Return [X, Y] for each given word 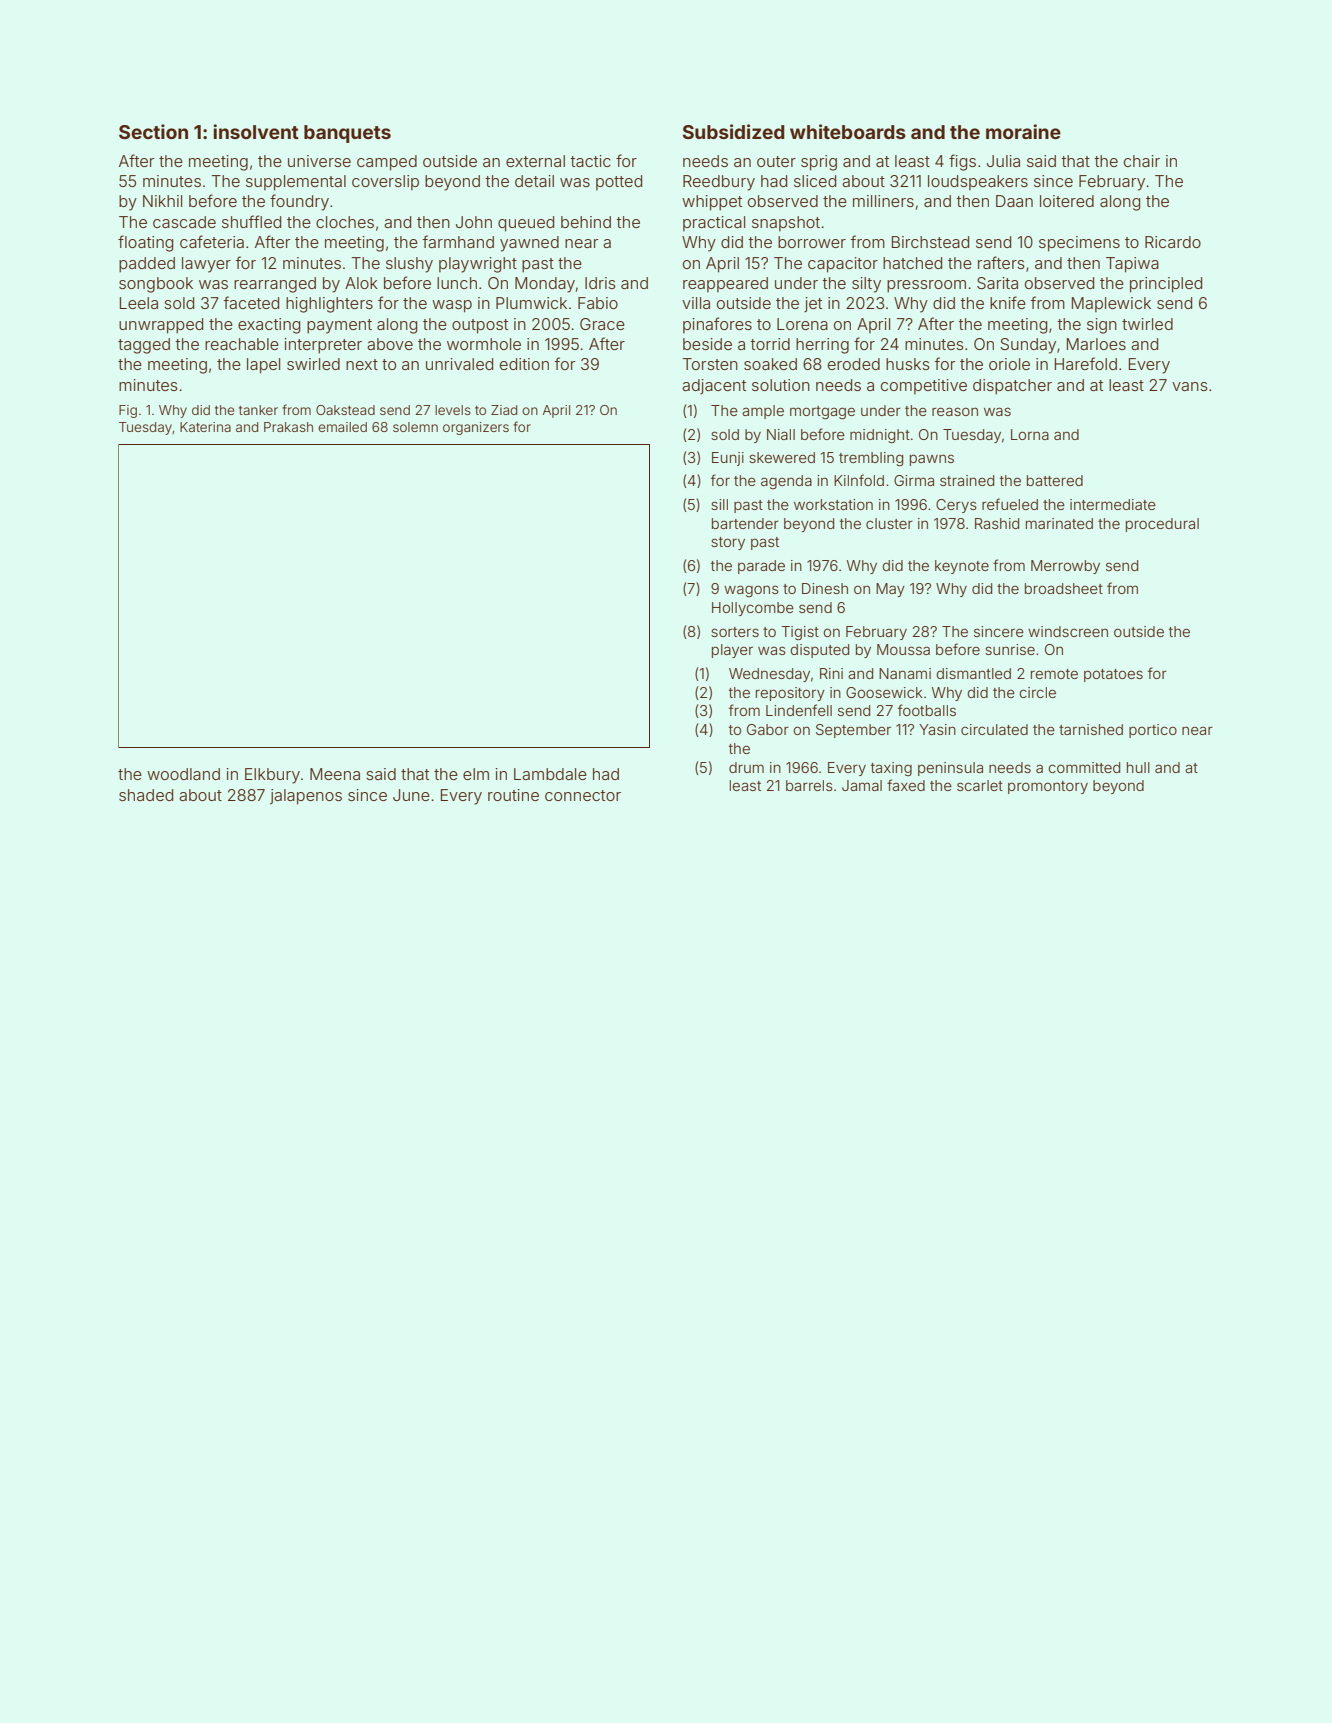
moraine [1023, 131]
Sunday [1028, 346]
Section [153, 131]
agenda [786, 482]
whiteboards [848, 131]
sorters [735, 632]
